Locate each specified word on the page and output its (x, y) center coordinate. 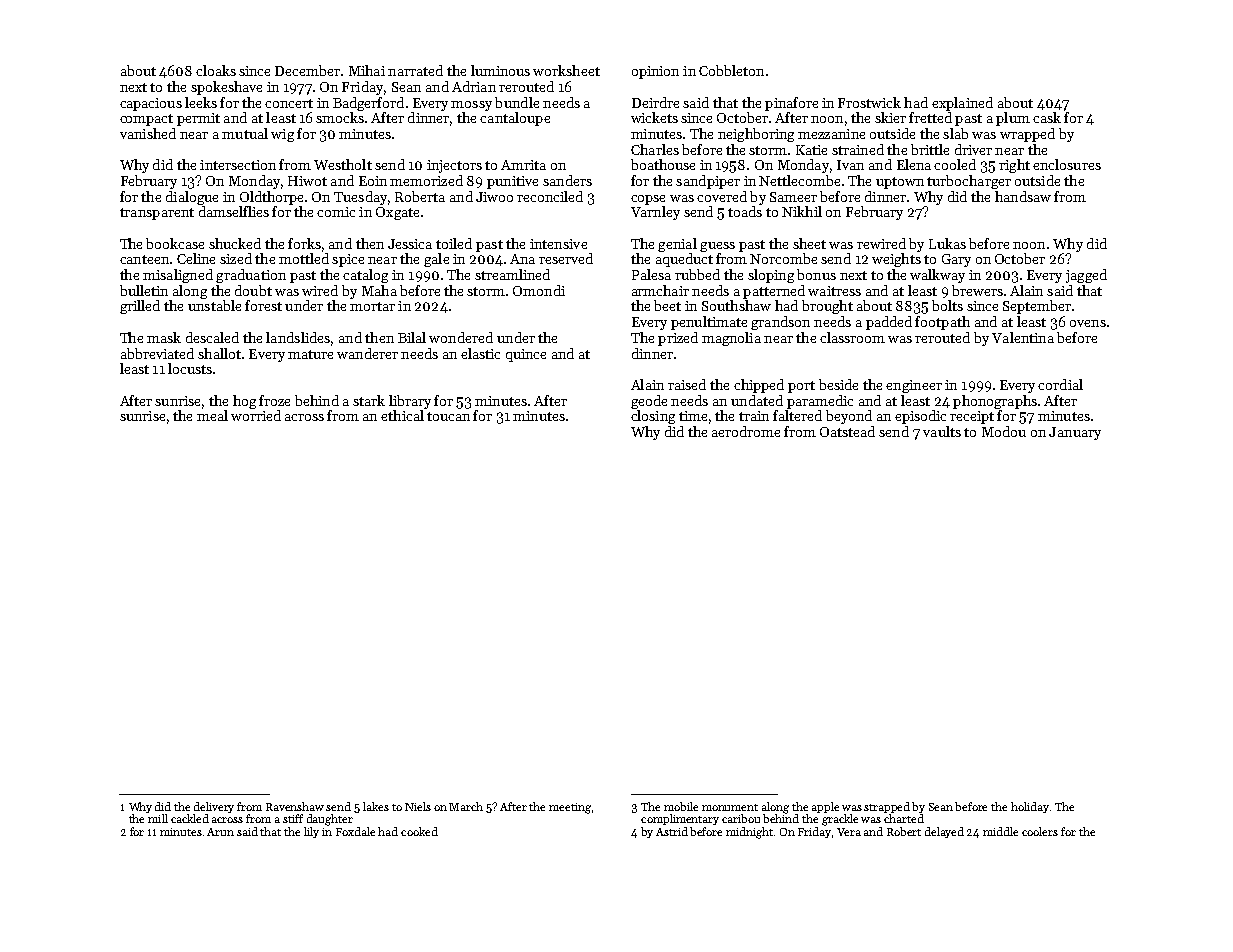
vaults (942, 431)
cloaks (216, 70)
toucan (448, 416)
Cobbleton (731, 70)
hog (244, 402)
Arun (220, 832)
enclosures (1067, 164)
